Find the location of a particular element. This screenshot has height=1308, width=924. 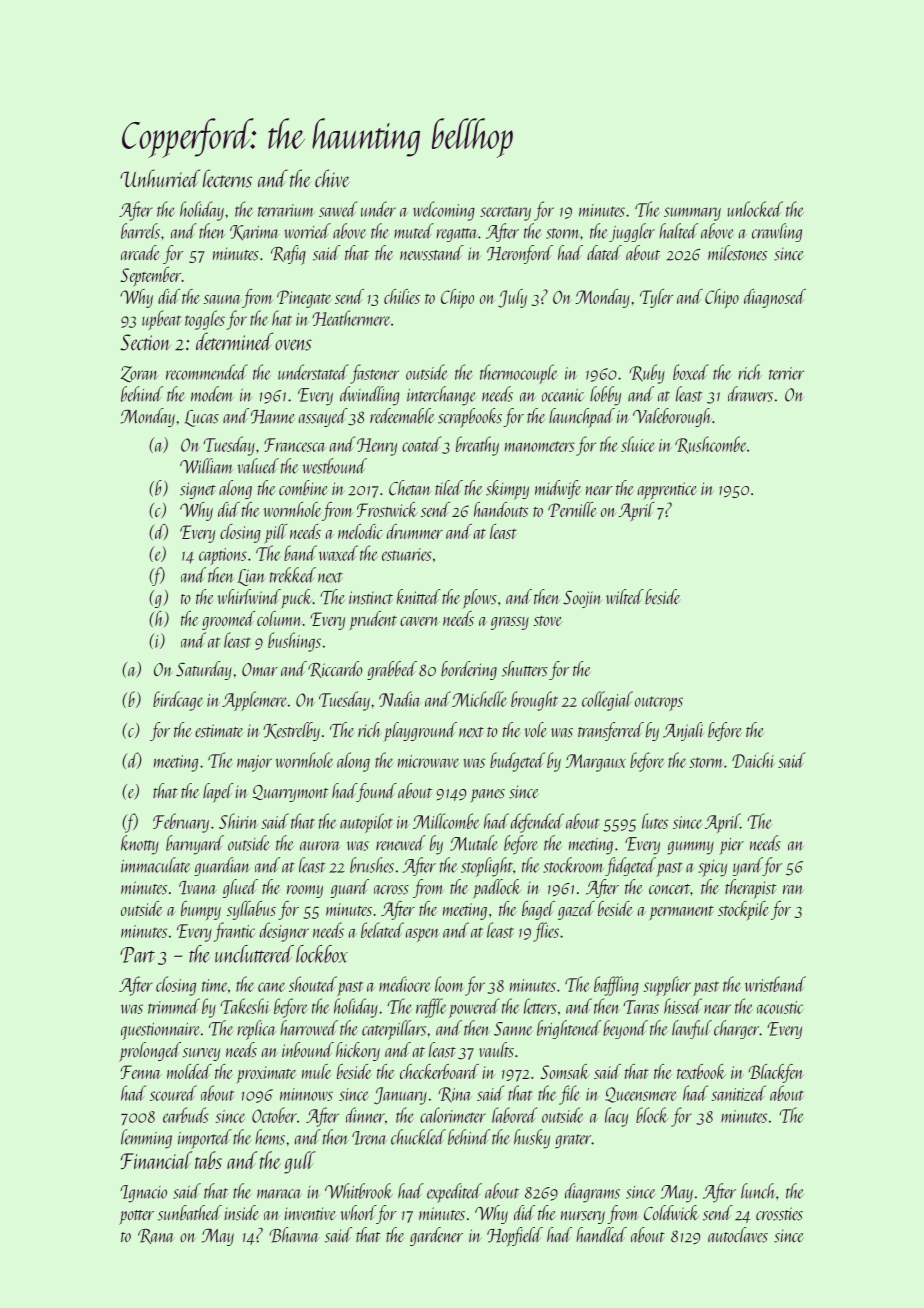

summary is located at coordinates (692, 214).
